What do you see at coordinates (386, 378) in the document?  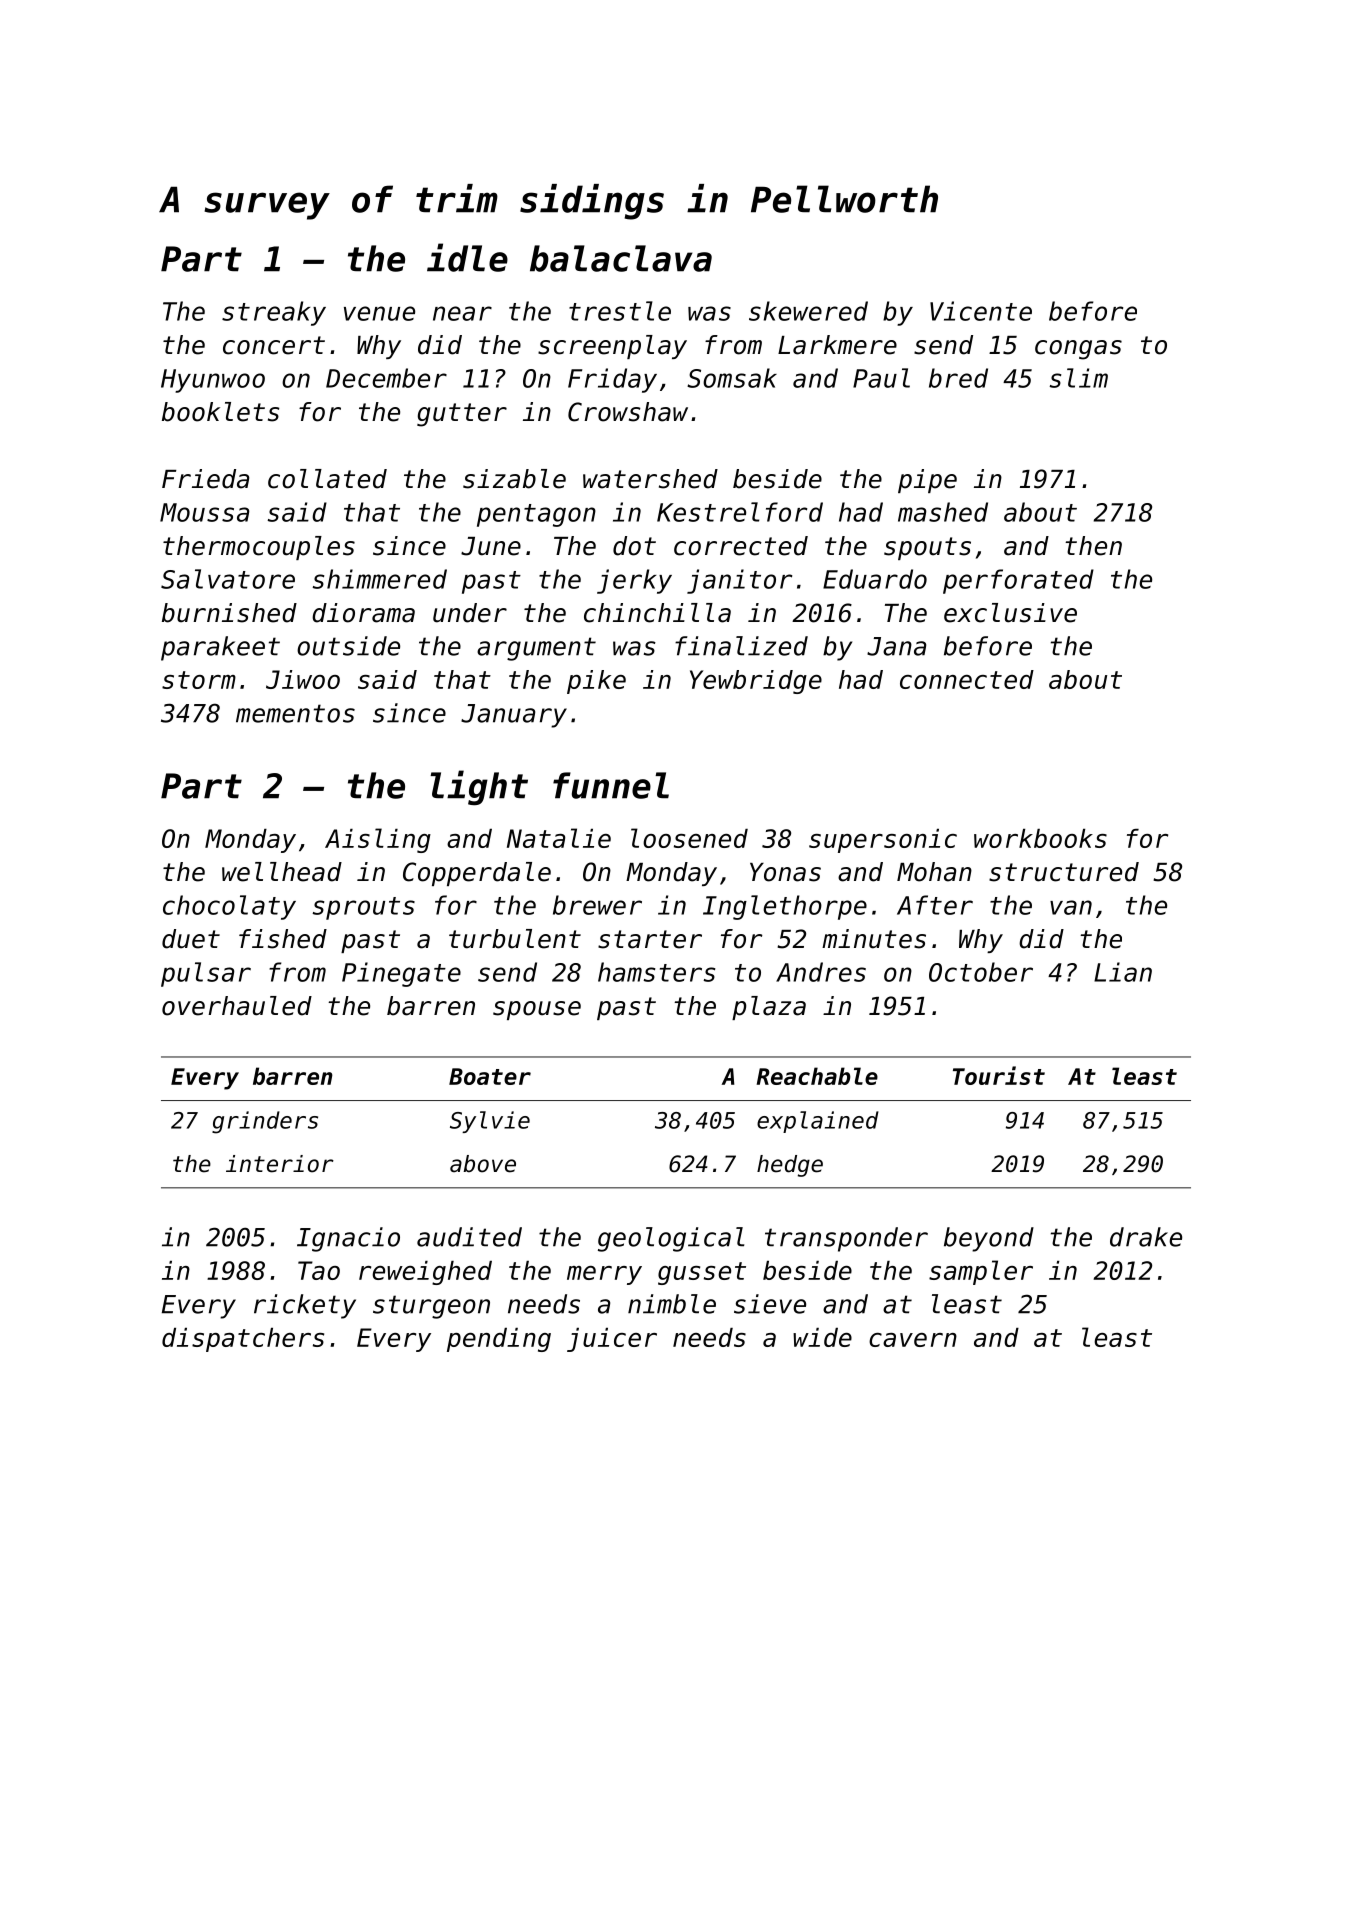 I see `December` at bounding box center [386, 378].
